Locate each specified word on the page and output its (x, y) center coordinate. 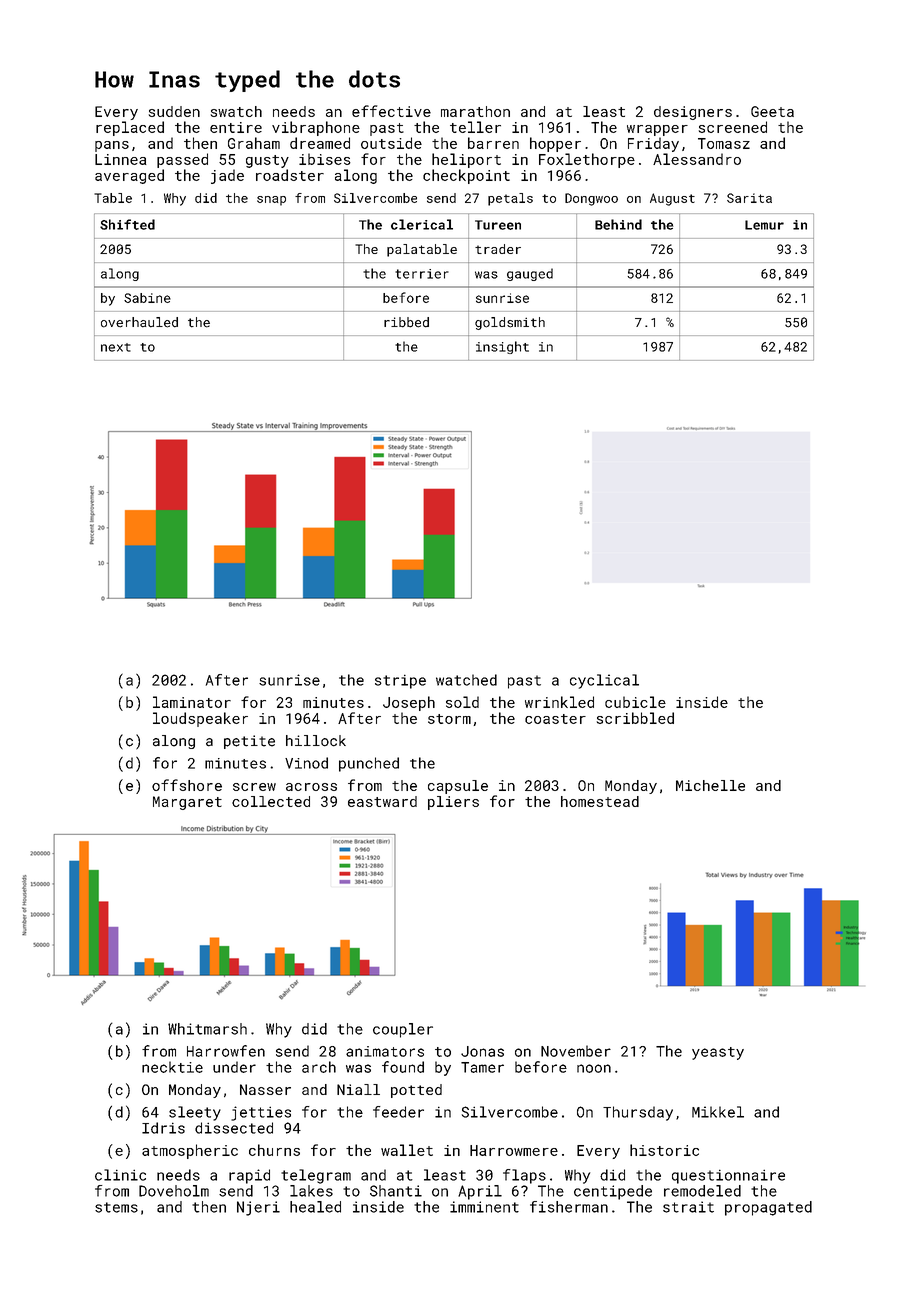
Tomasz (724, 143)
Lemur (764, 225)
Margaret (187, 803)
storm (449, 719)
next (116, 347)
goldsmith (510, 323)
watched (466, 680)
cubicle (635, 702)
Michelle (710, 785)
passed (182, 160)
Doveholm (174, 1191)
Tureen (498, 225)
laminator (192, 702)
